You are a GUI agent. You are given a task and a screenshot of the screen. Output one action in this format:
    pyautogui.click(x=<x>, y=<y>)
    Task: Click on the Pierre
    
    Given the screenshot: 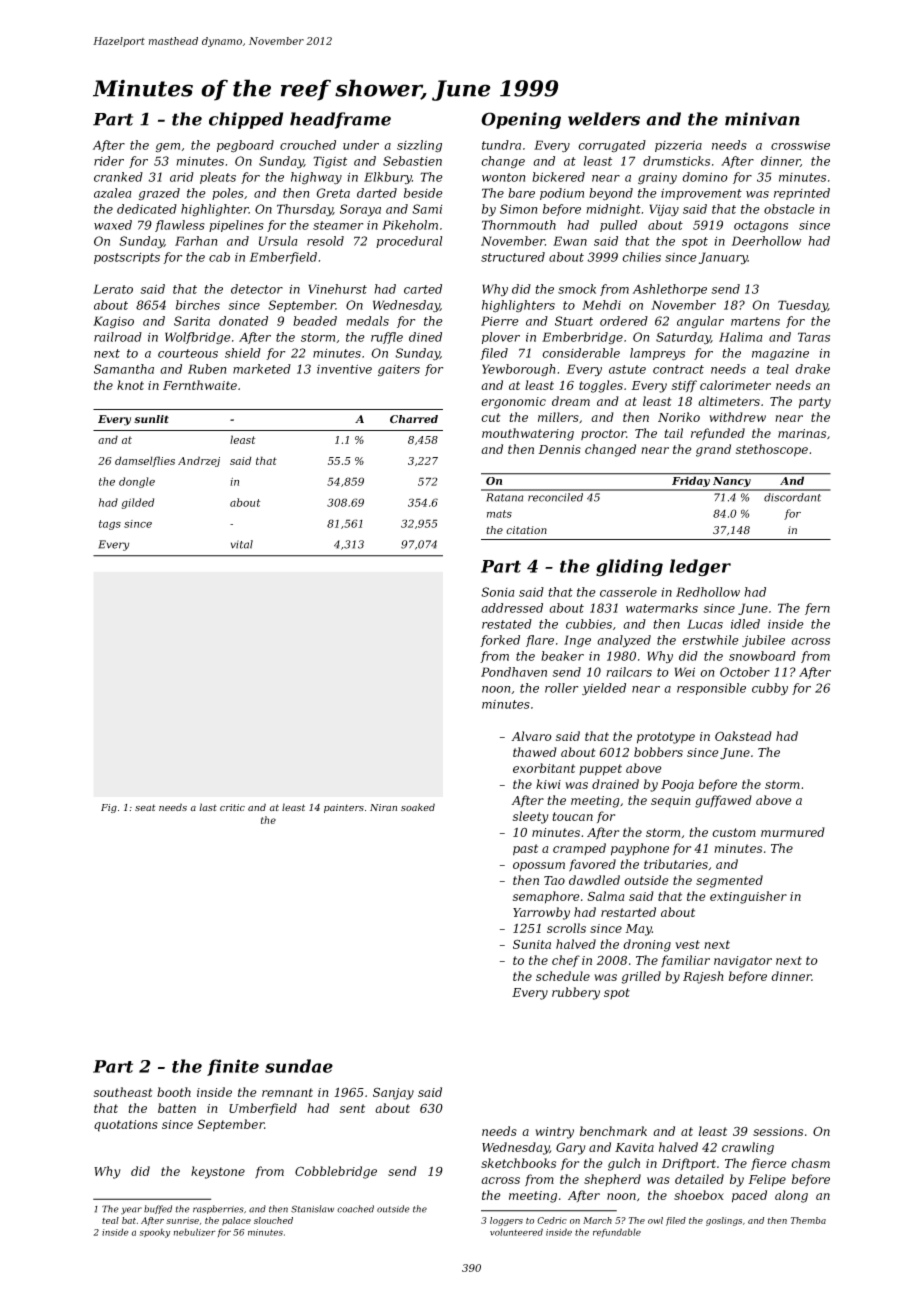 What is the action you would take?
    pyautogui.click(x=500, y=321)
